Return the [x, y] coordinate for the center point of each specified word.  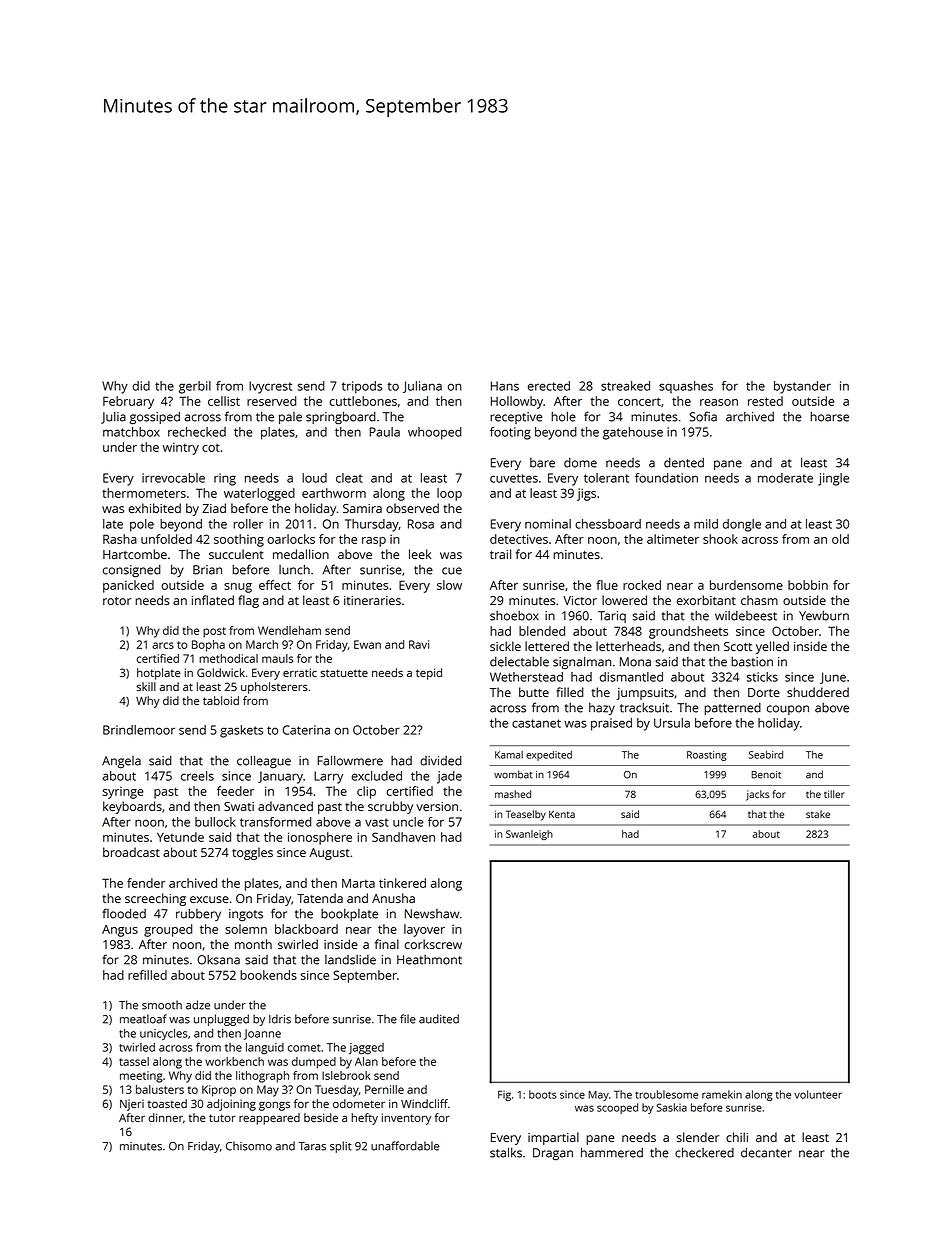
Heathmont [429, 960]
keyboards [132, 807]
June [833, 678]
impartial [553, 1138]
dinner [165, 1117]
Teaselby [526, 815]
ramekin [722, 1094]
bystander [802, 387]
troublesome [666, 1094]
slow [449, 585]
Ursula [672, 723]
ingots [246, 915]
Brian [207, 570]
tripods [362, 387]
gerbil [195, 387]
